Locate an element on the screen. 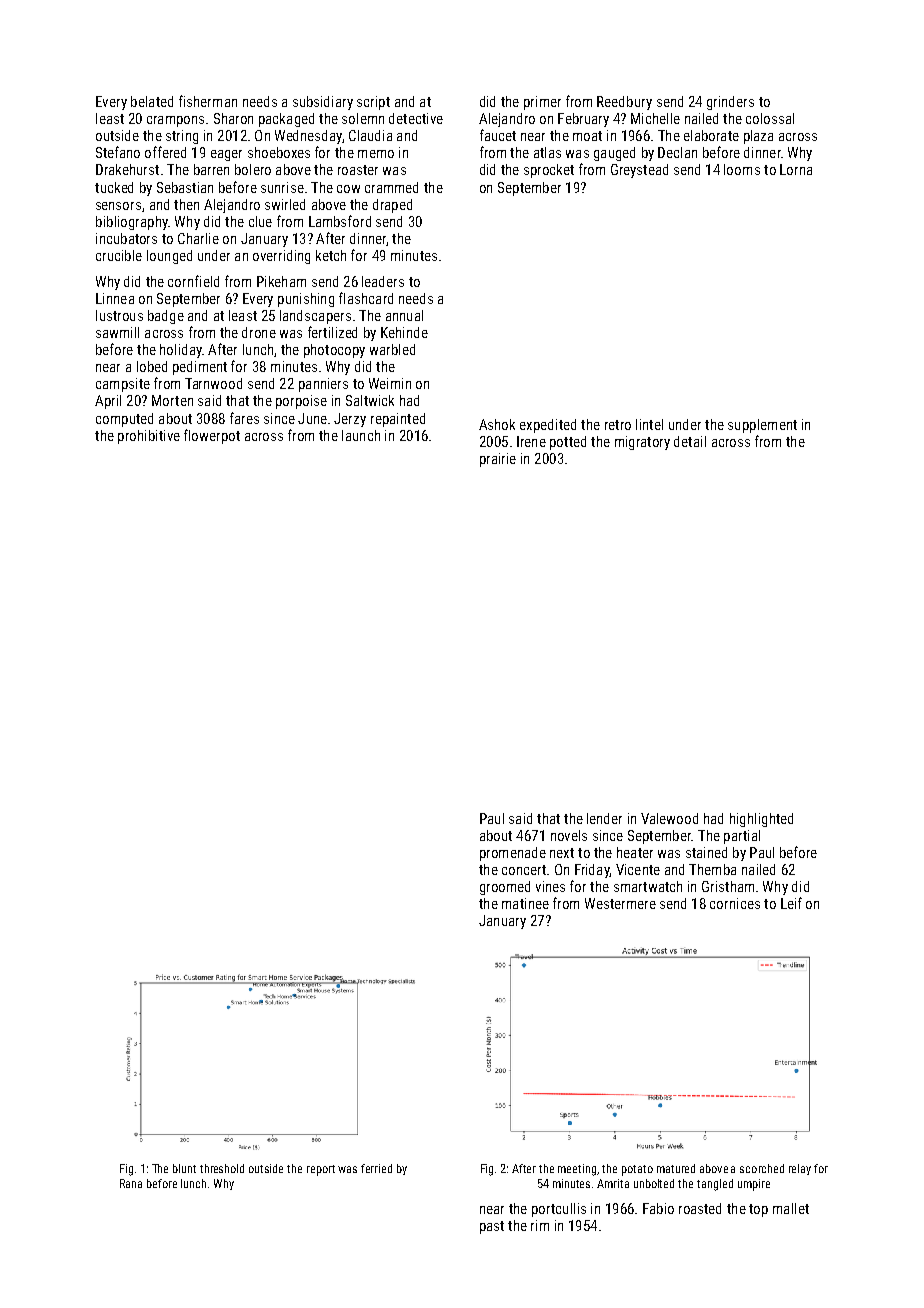 The image size is (924, 1308). flowerpot is located at coordinates (212, 436).
